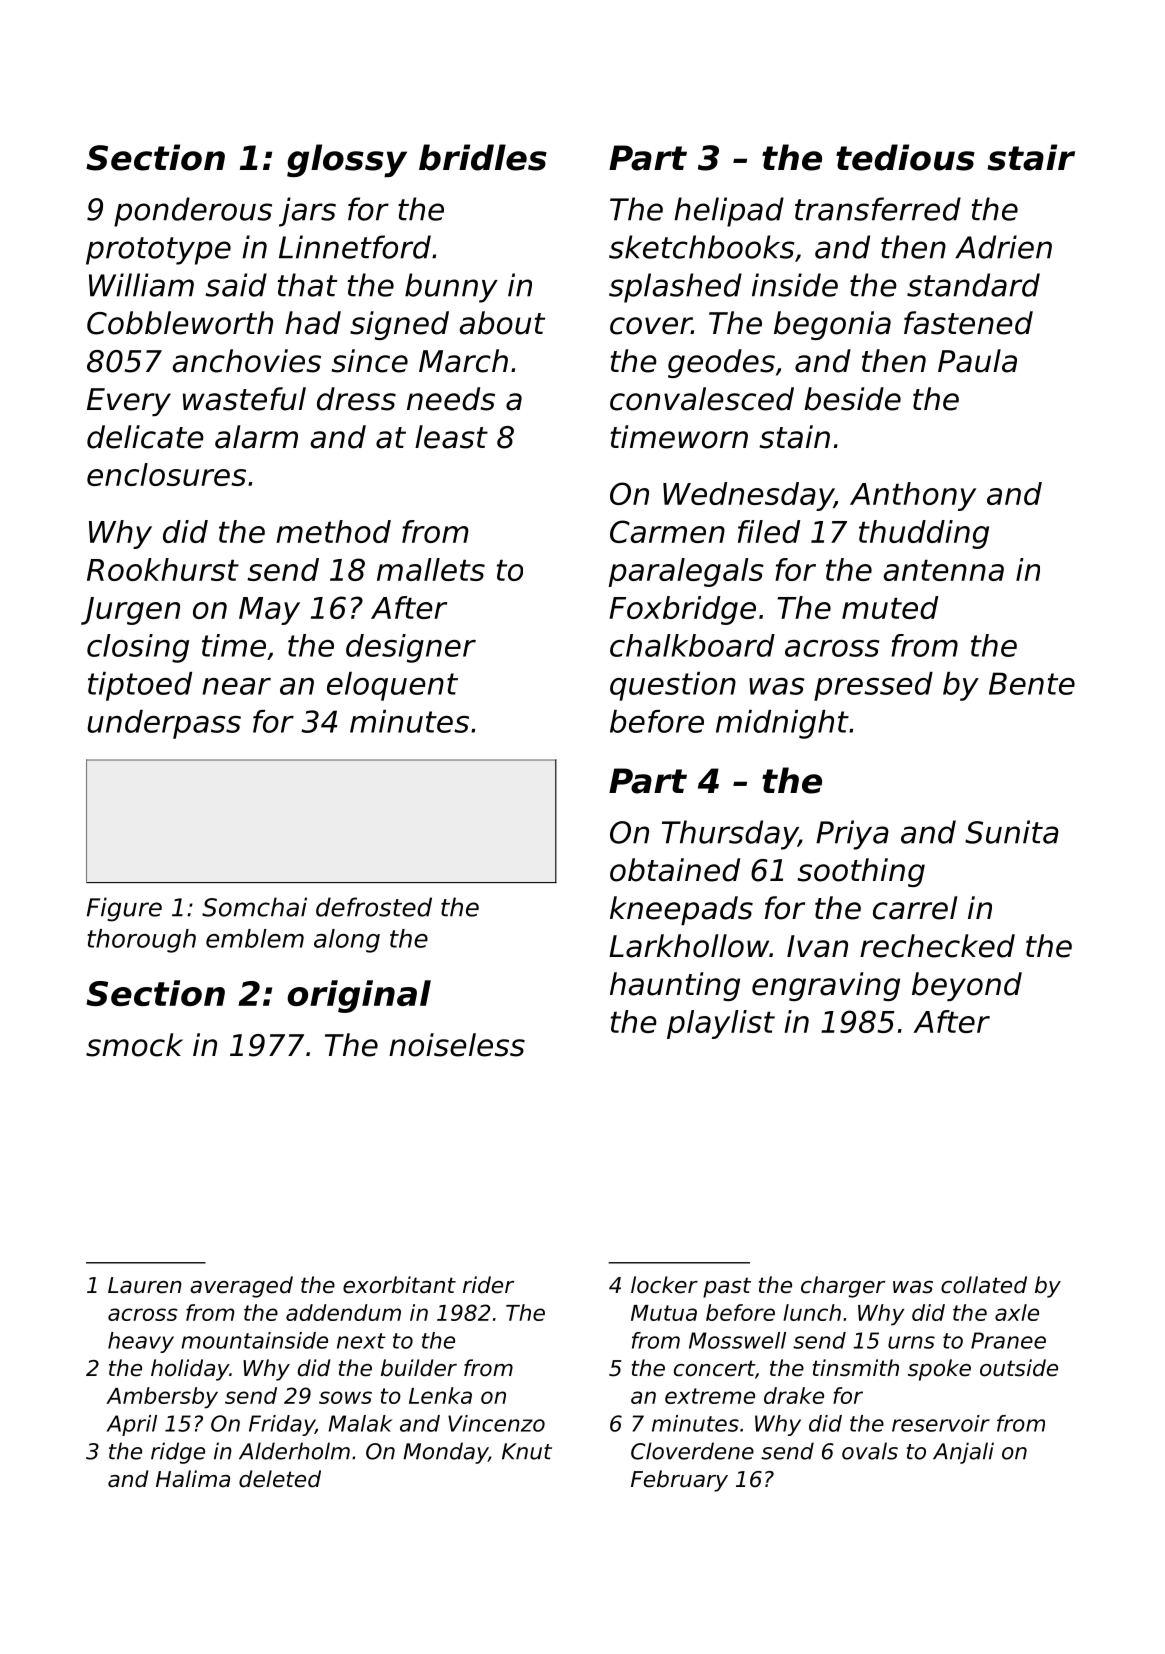  I want to click on thudding, so click(924, 534).
